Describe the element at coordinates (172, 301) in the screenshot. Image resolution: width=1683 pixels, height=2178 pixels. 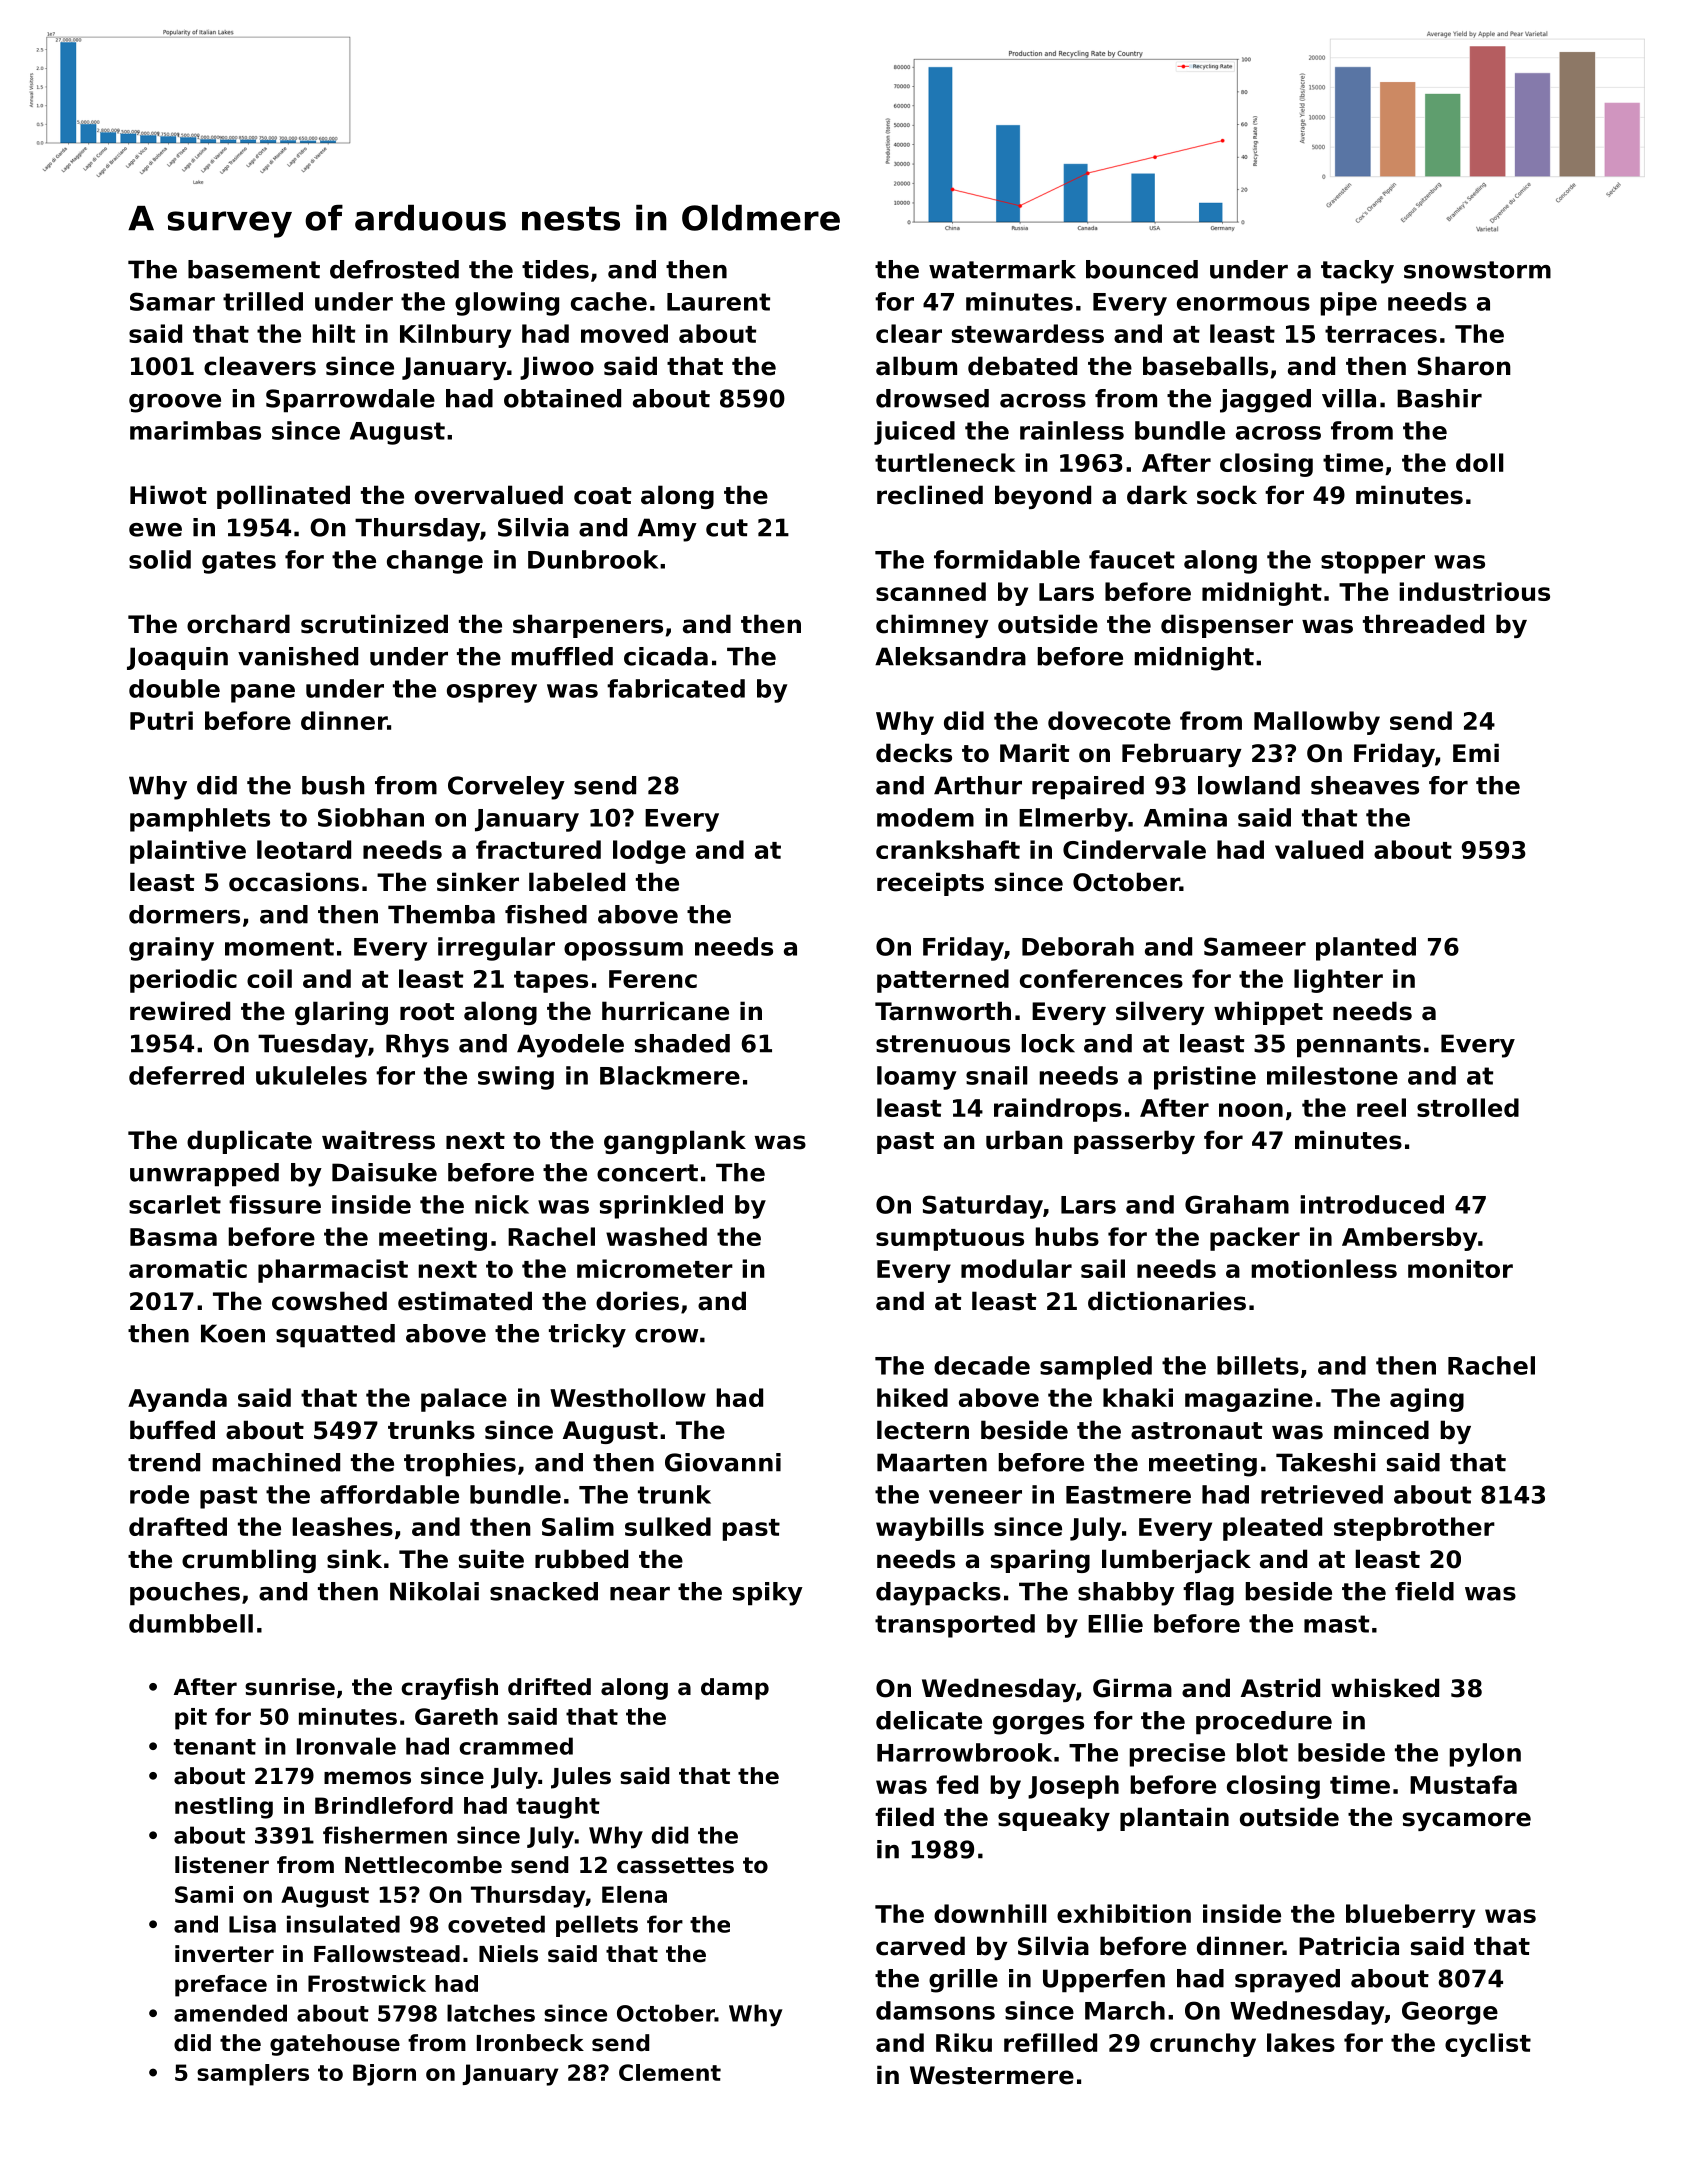
I see `Samar` at that location.
